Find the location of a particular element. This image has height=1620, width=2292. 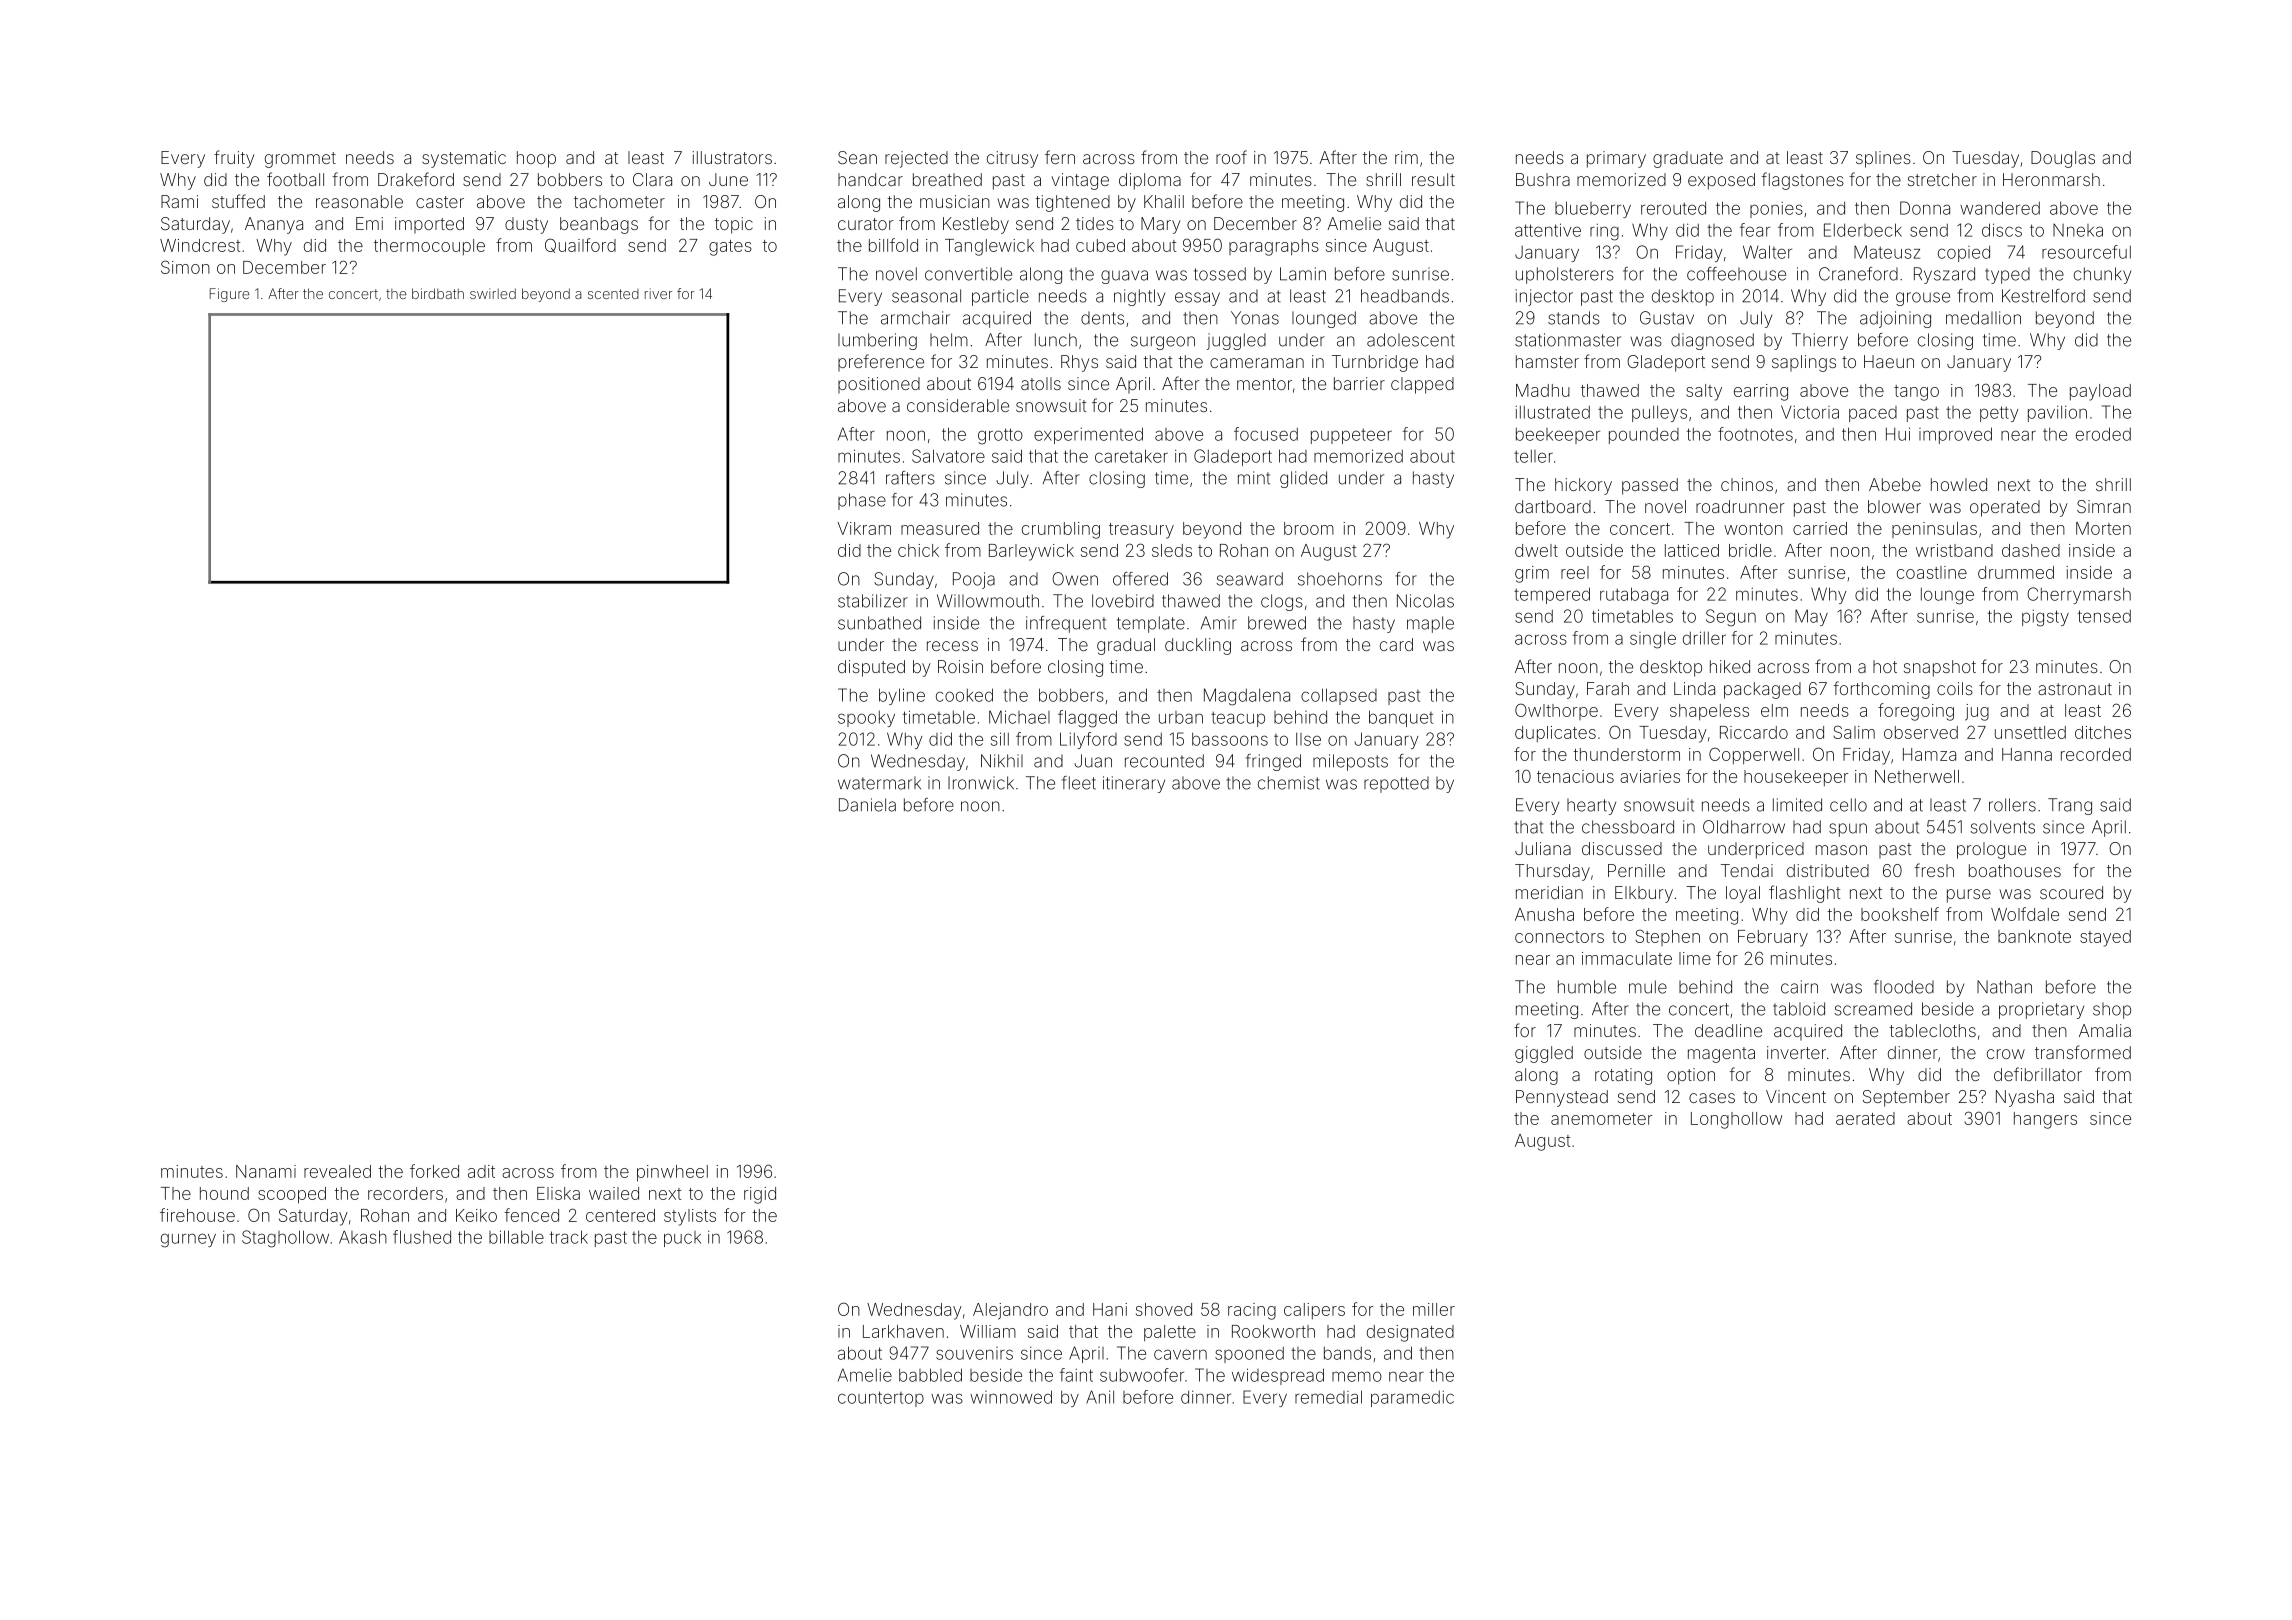

repotted is located at coordinates (1396, 784).
